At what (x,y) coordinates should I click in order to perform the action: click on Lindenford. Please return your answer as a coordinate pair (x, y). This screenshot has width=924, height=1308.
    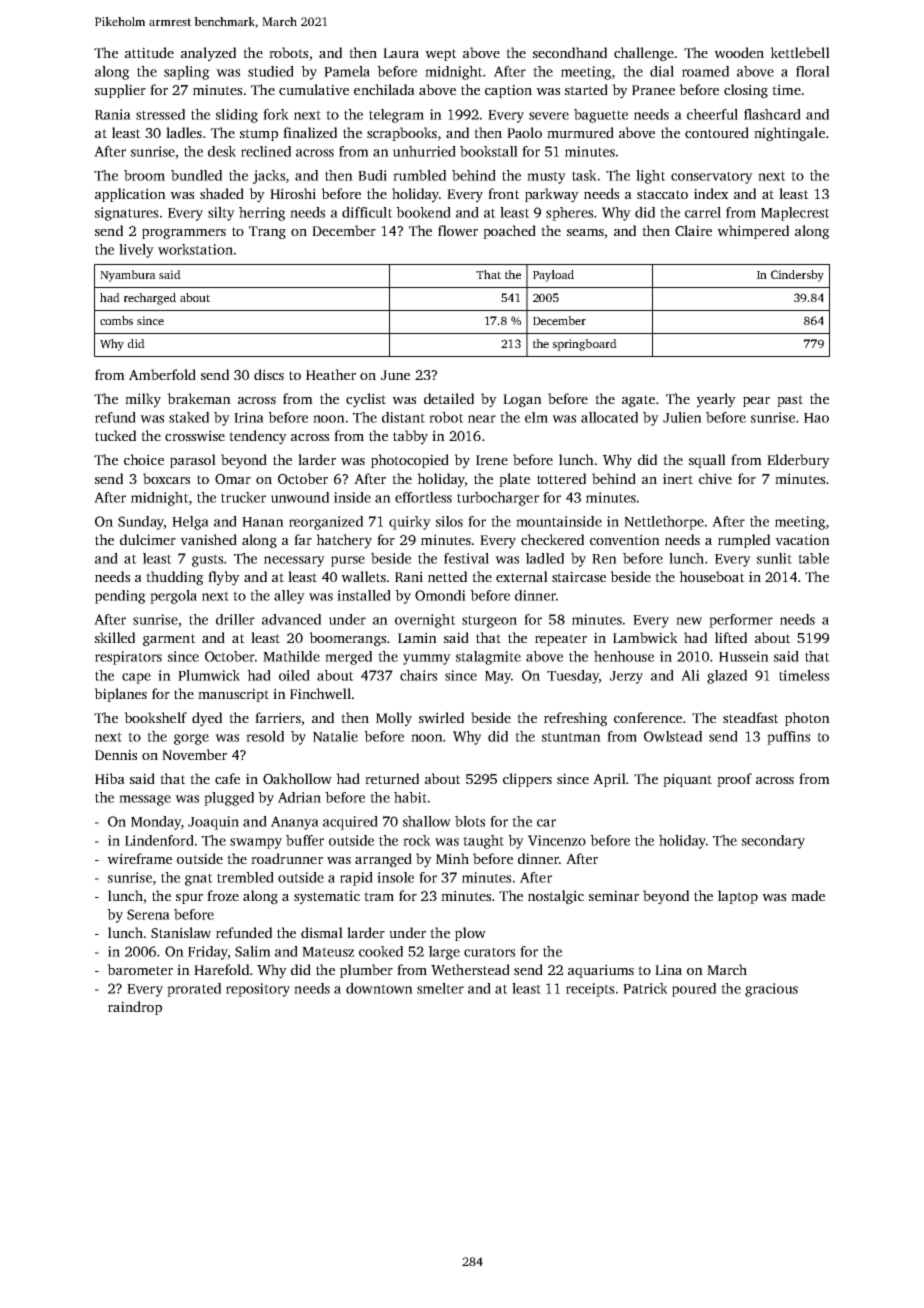
    Looking at the image, I should click on (159, 840).
